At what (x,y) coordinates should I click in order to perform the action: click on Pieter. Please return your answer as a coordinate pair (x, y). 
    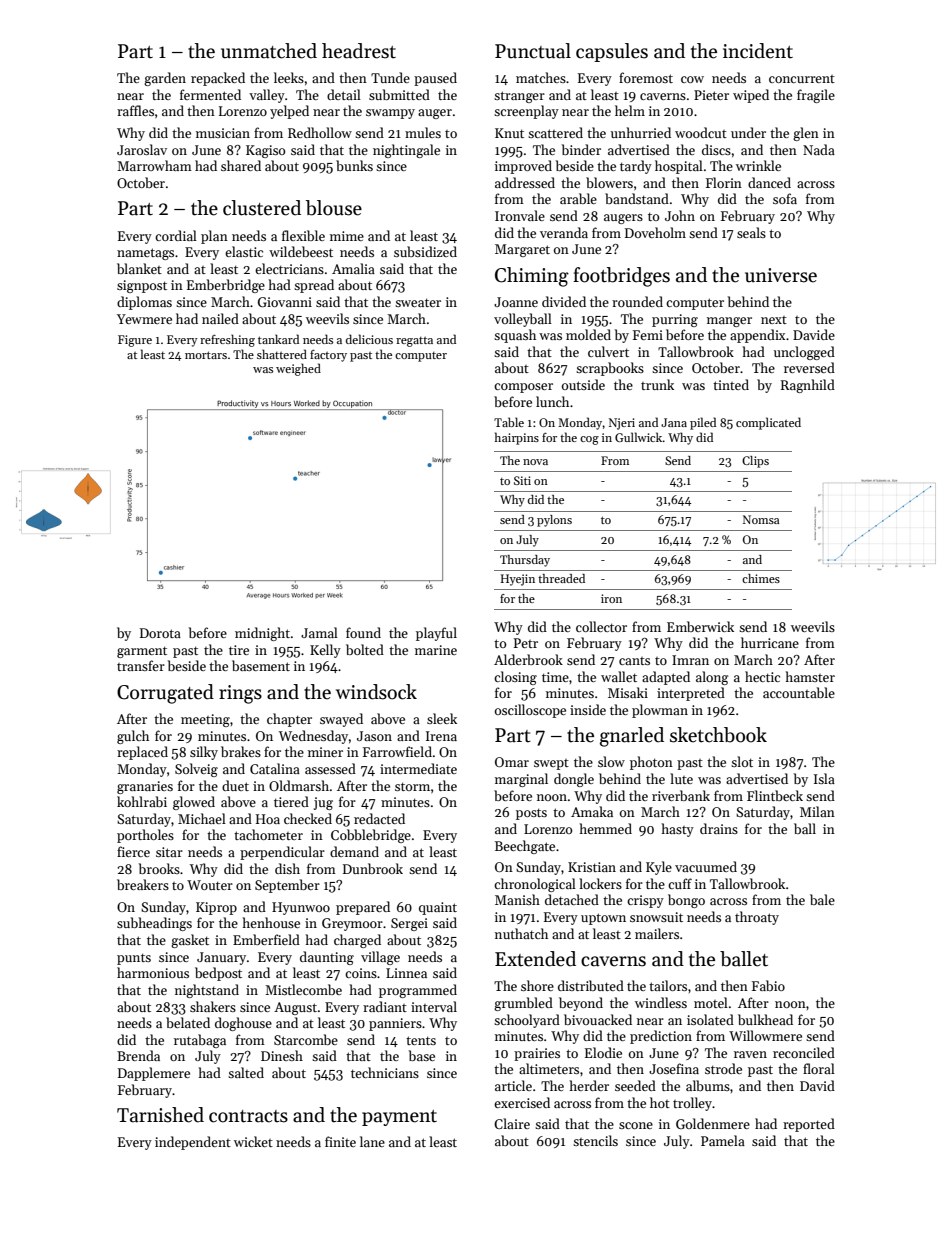
    Looking at the image, I should click on (711, 95).
